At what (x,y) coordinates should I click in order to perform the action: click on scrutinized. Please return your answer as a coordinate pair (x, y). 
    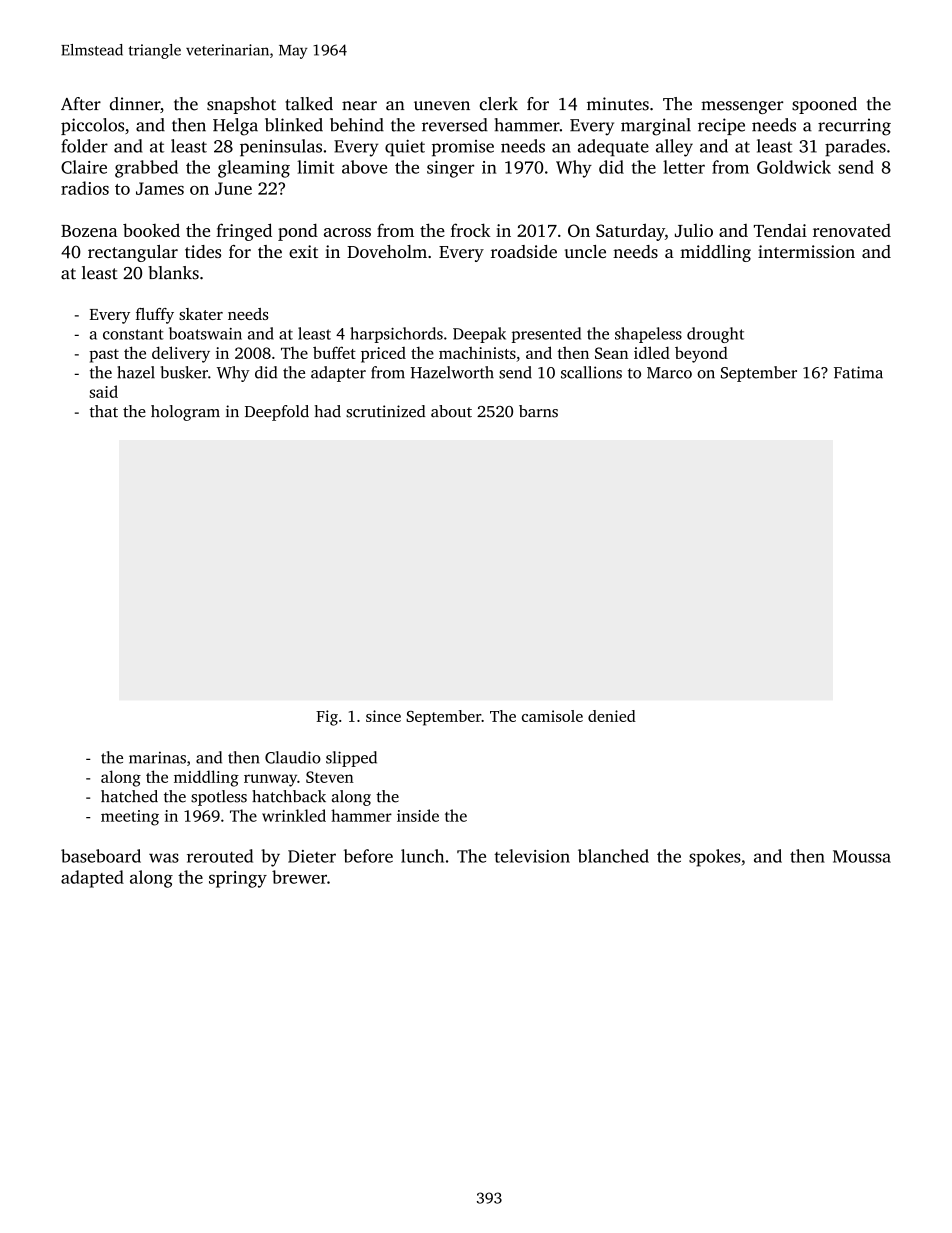
    Looking at the image, I should click on (386, 411).
